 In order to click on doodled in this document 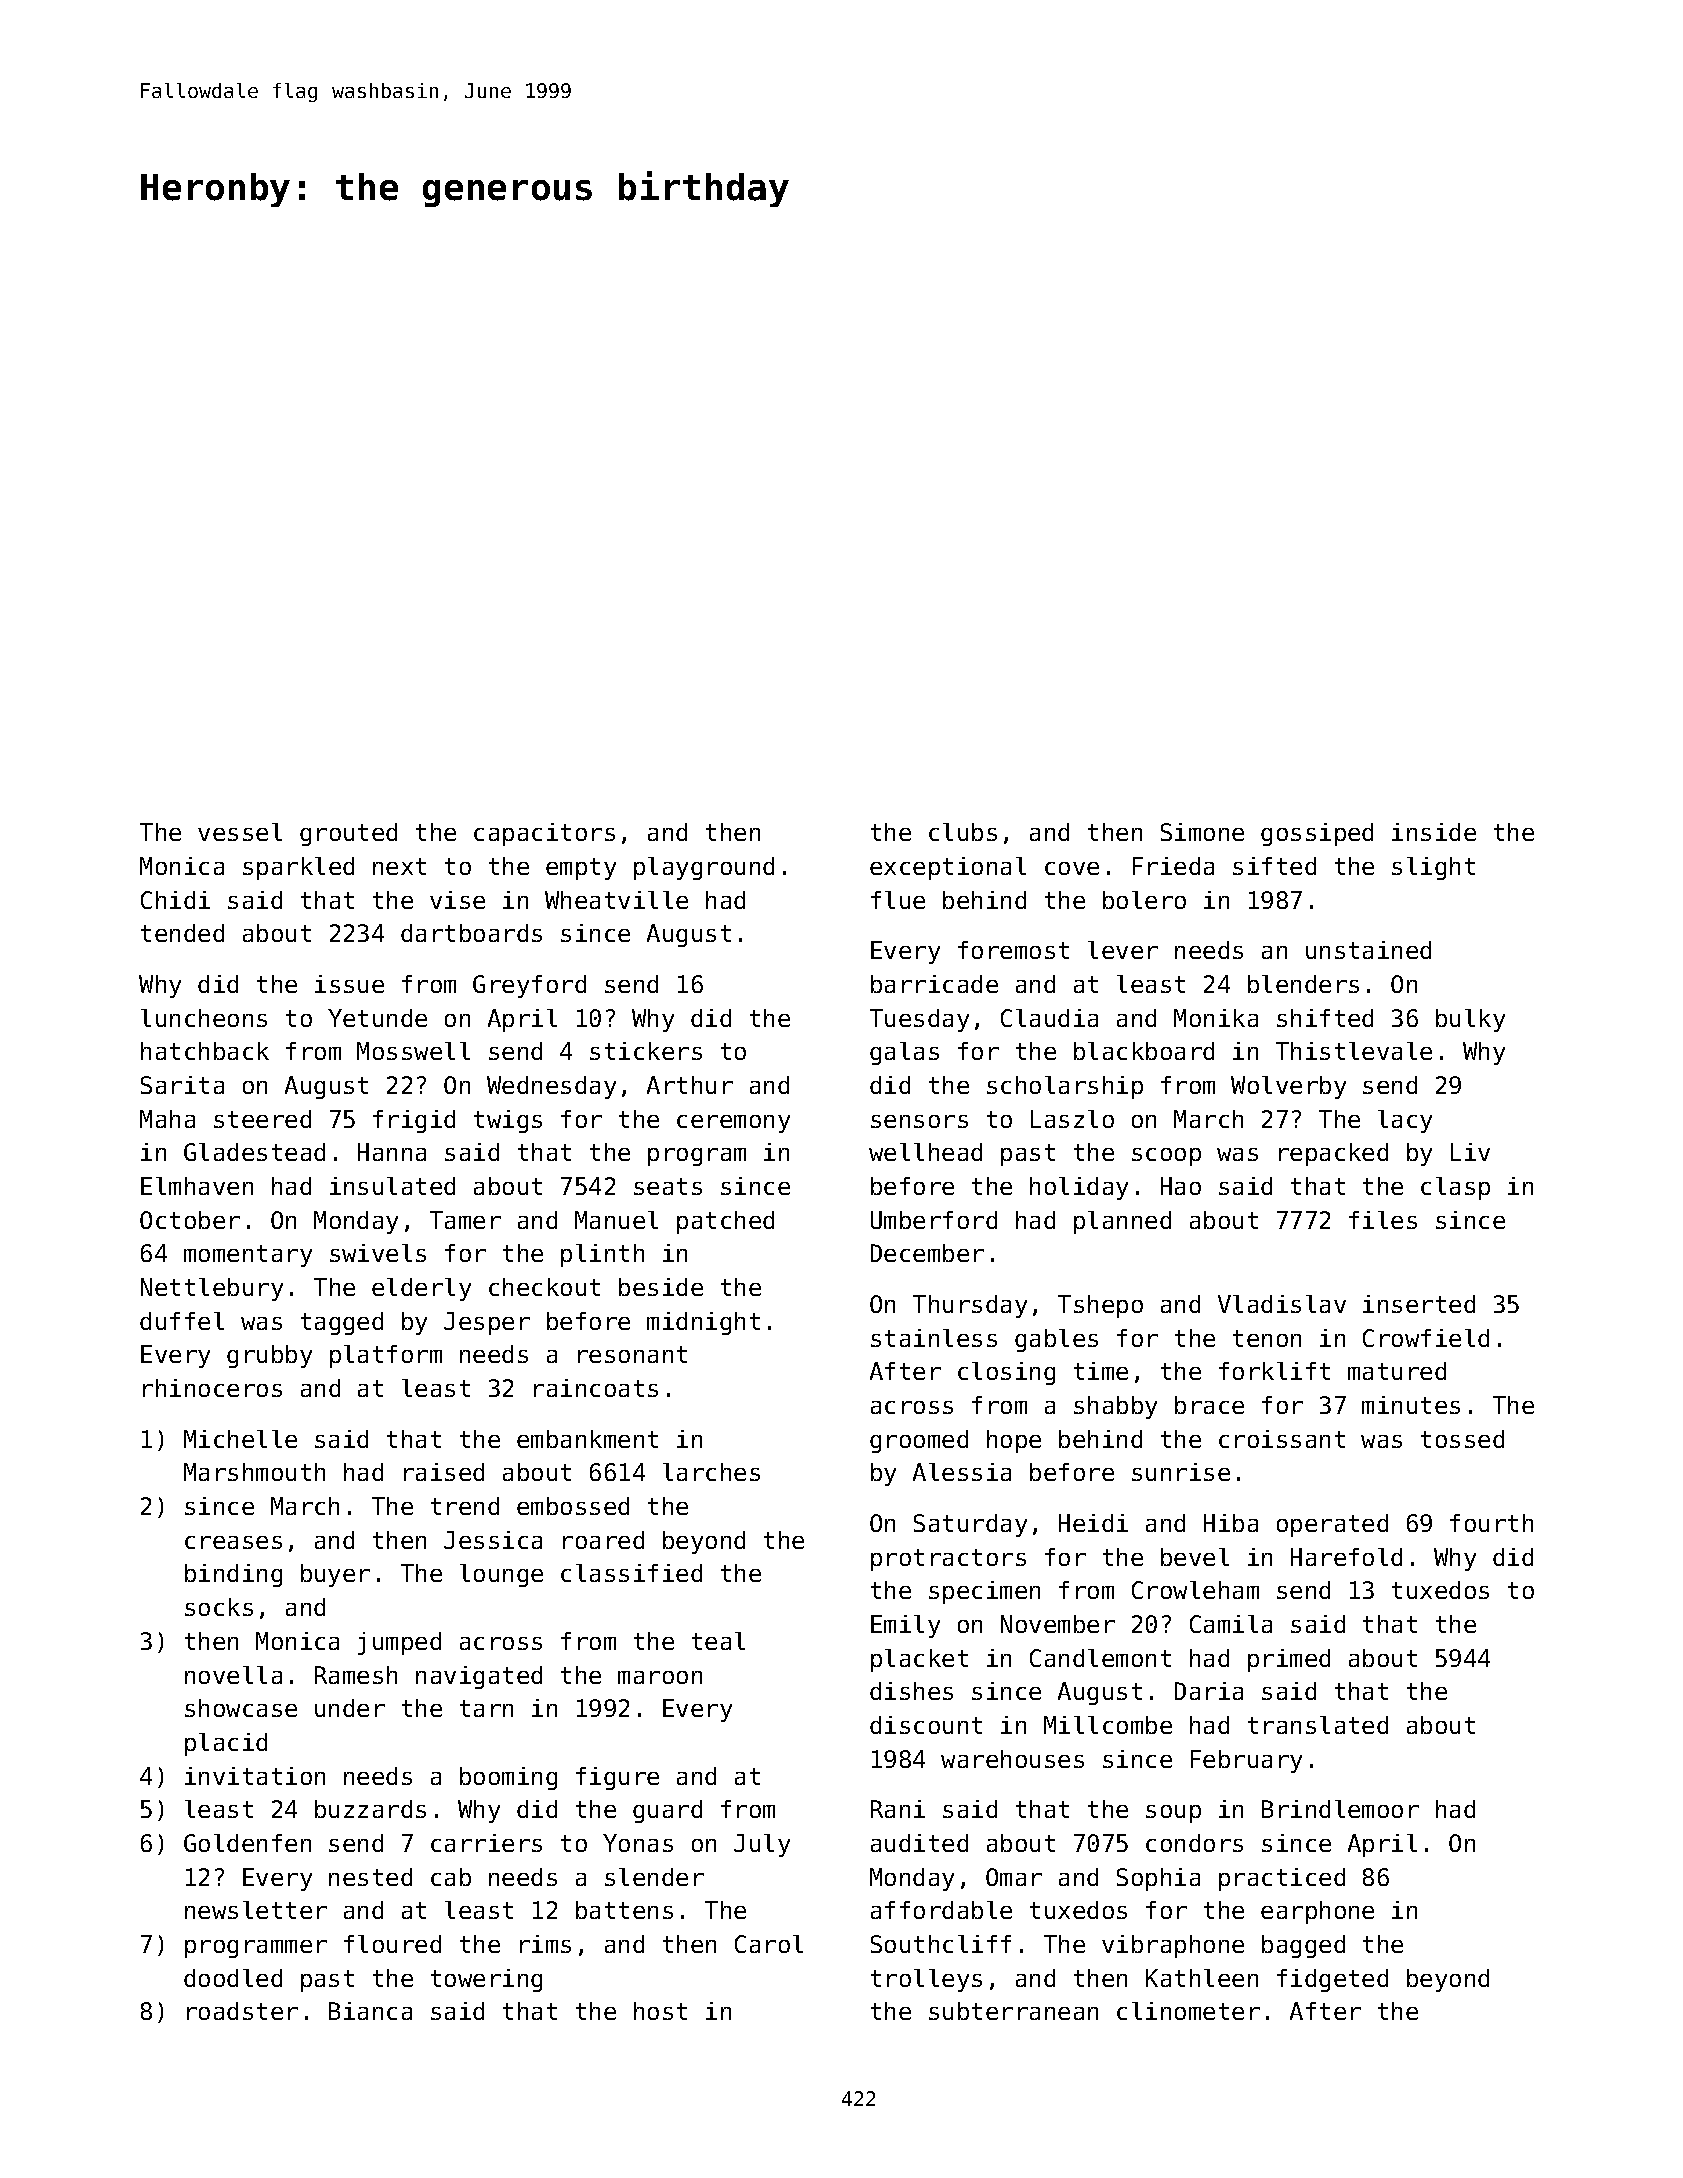, I will do `click(233, 1978)`.
